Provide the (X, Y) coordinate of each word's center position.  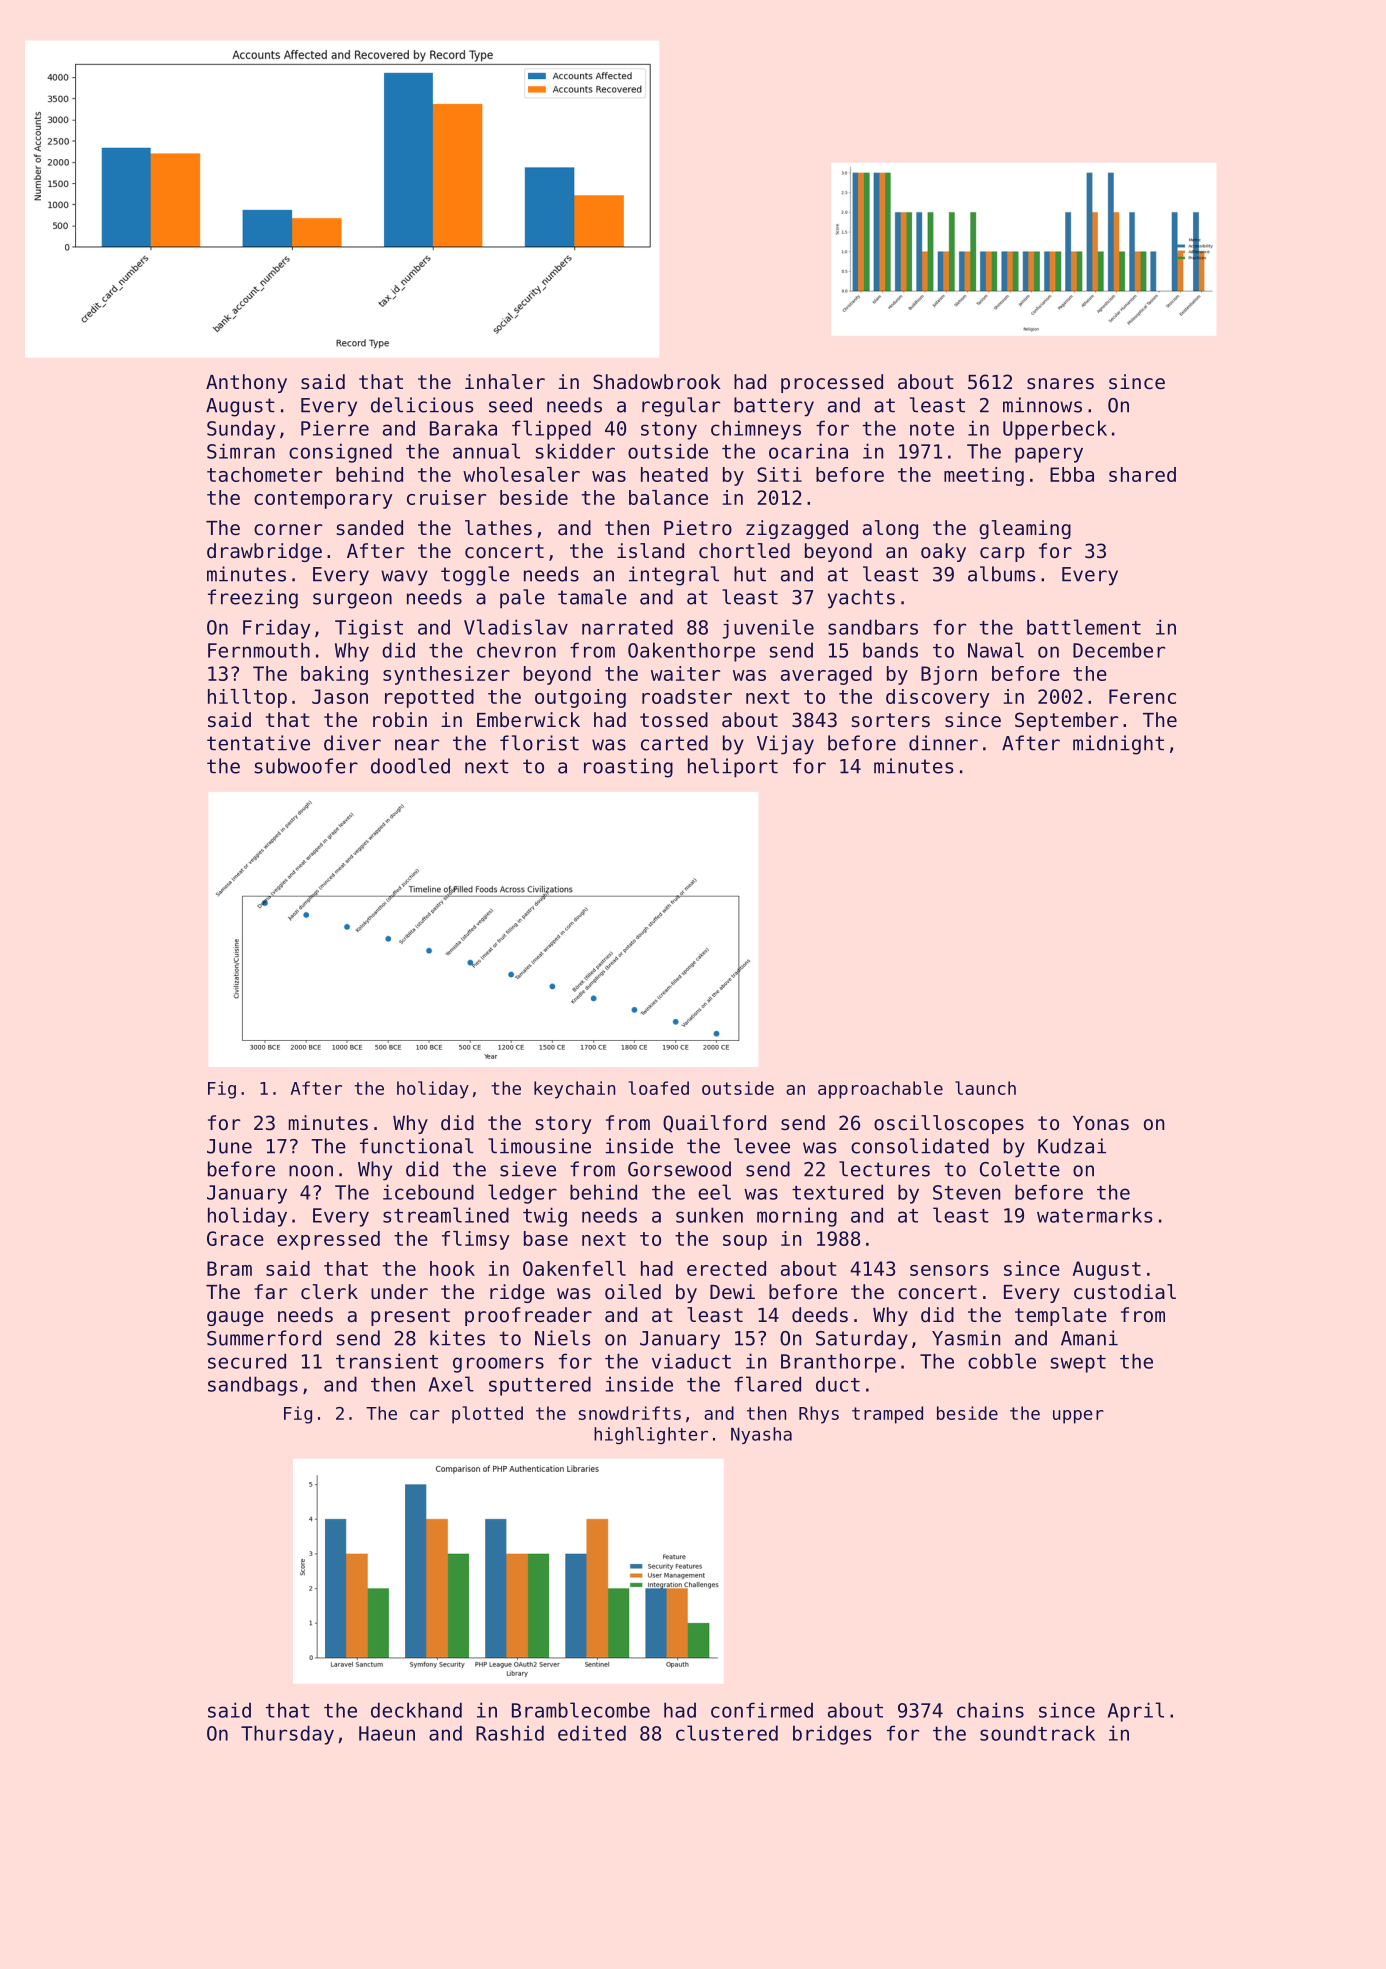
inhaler (505, 382)
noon (311, 1171)
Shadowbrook (657, 382)
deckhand (416, 1710)
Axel (451, 1384)
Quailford (714, 1123)
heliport (733, 768)
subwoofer (306, 766)
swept (1078, 1364)
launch (985, 1088)
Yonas (1101, 1123)
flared (767, 1384)
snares (1060, 384)
